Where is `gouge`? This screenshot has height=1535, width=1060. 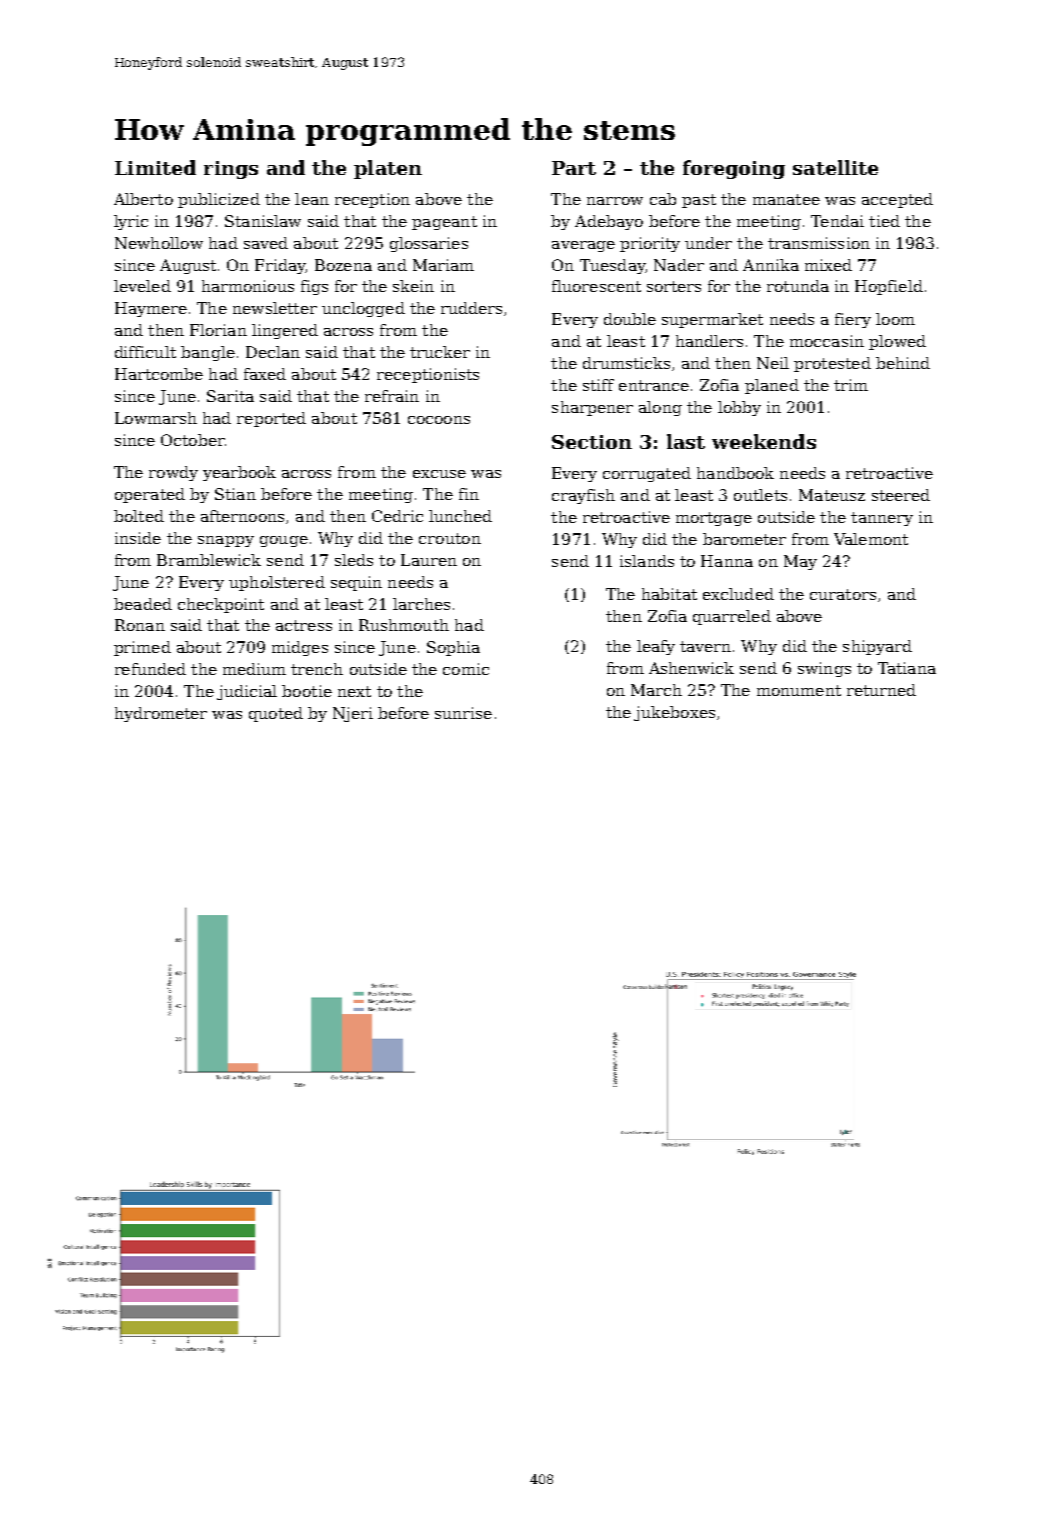 gouge is located at coordinates (284, 541).
